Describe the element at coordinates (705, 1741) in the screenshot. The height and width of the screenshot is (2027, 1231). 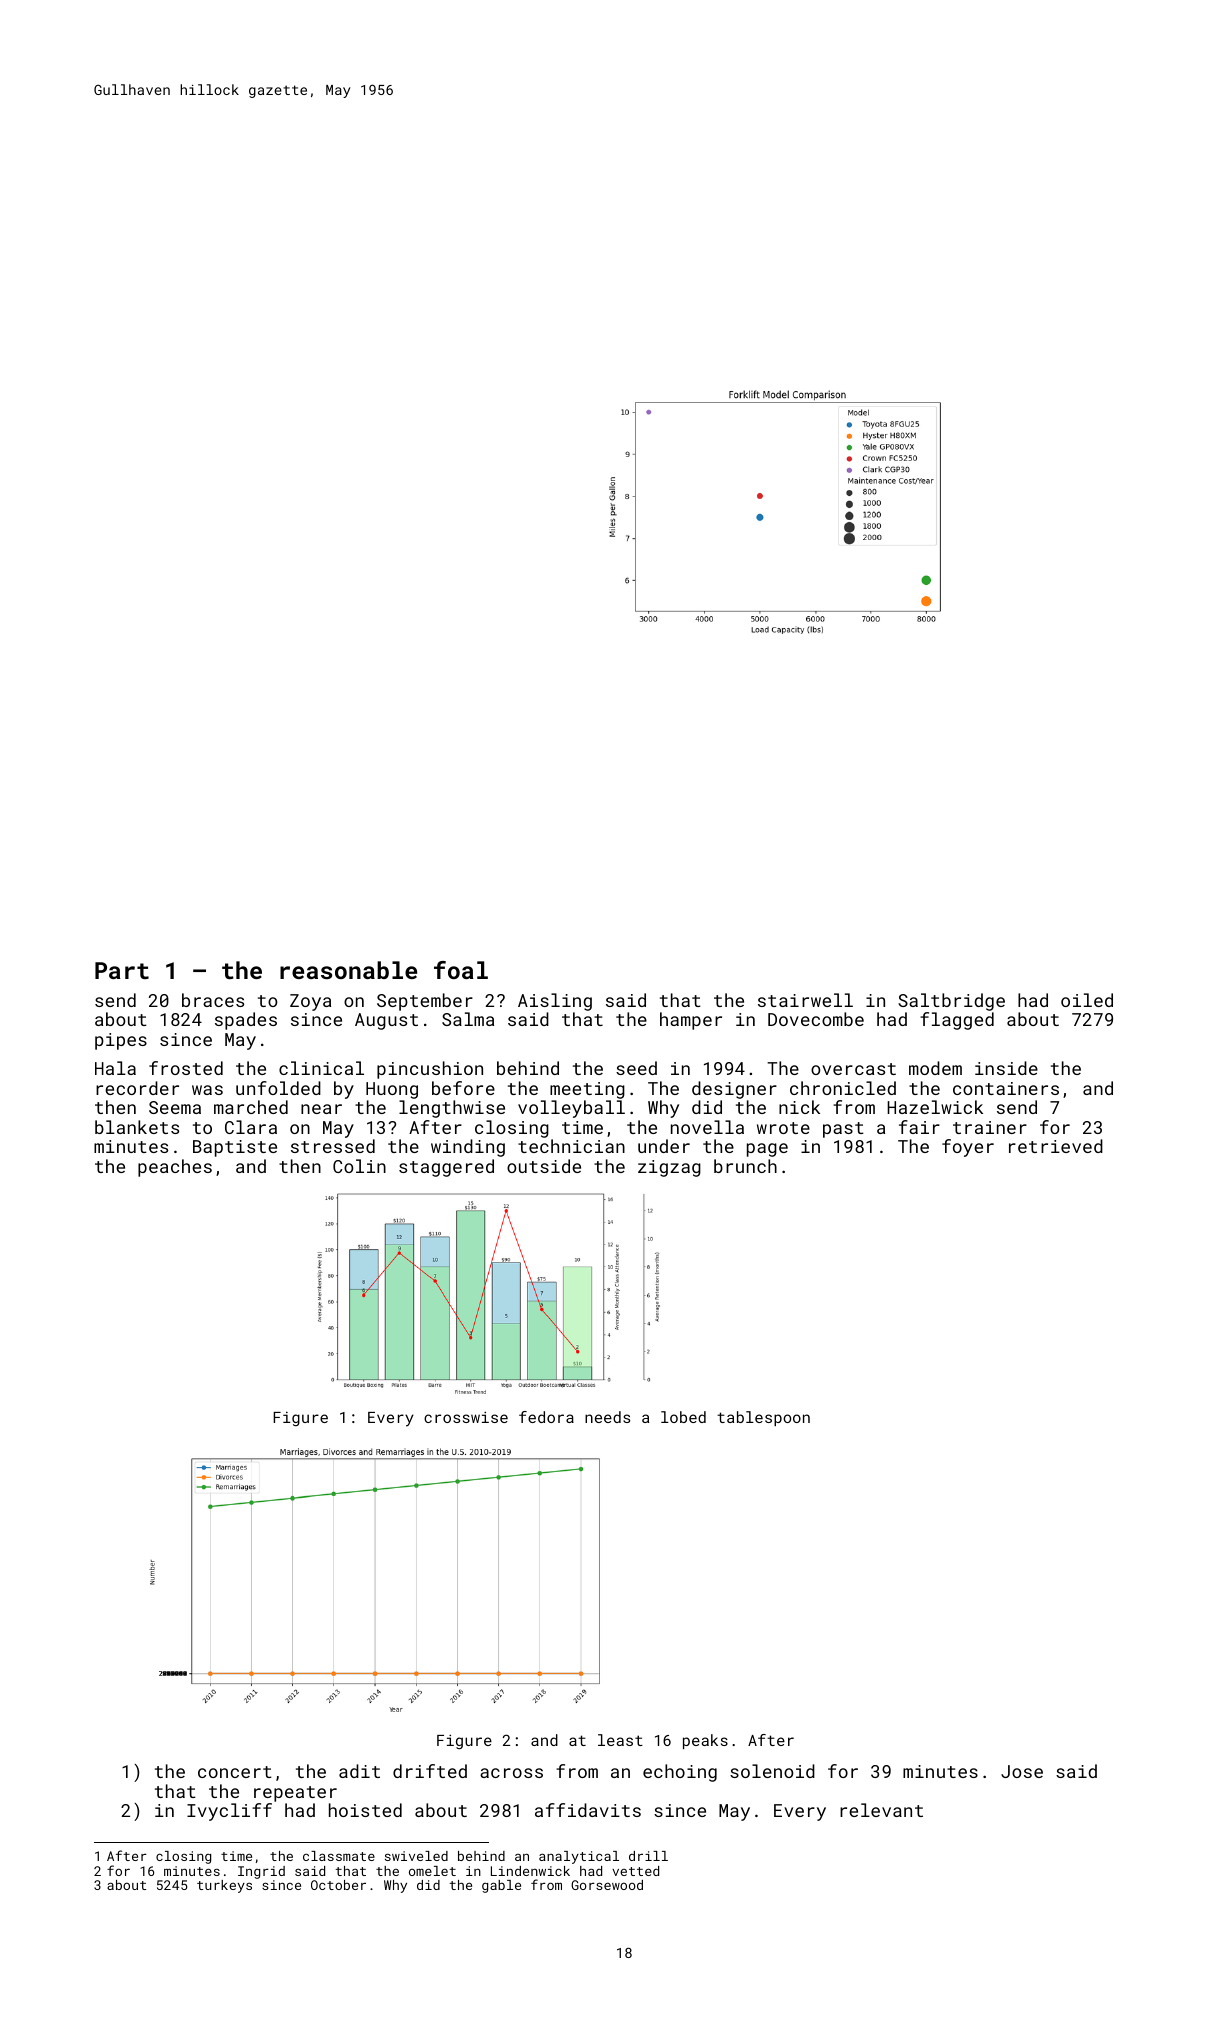
I see `peaks` at that location.
